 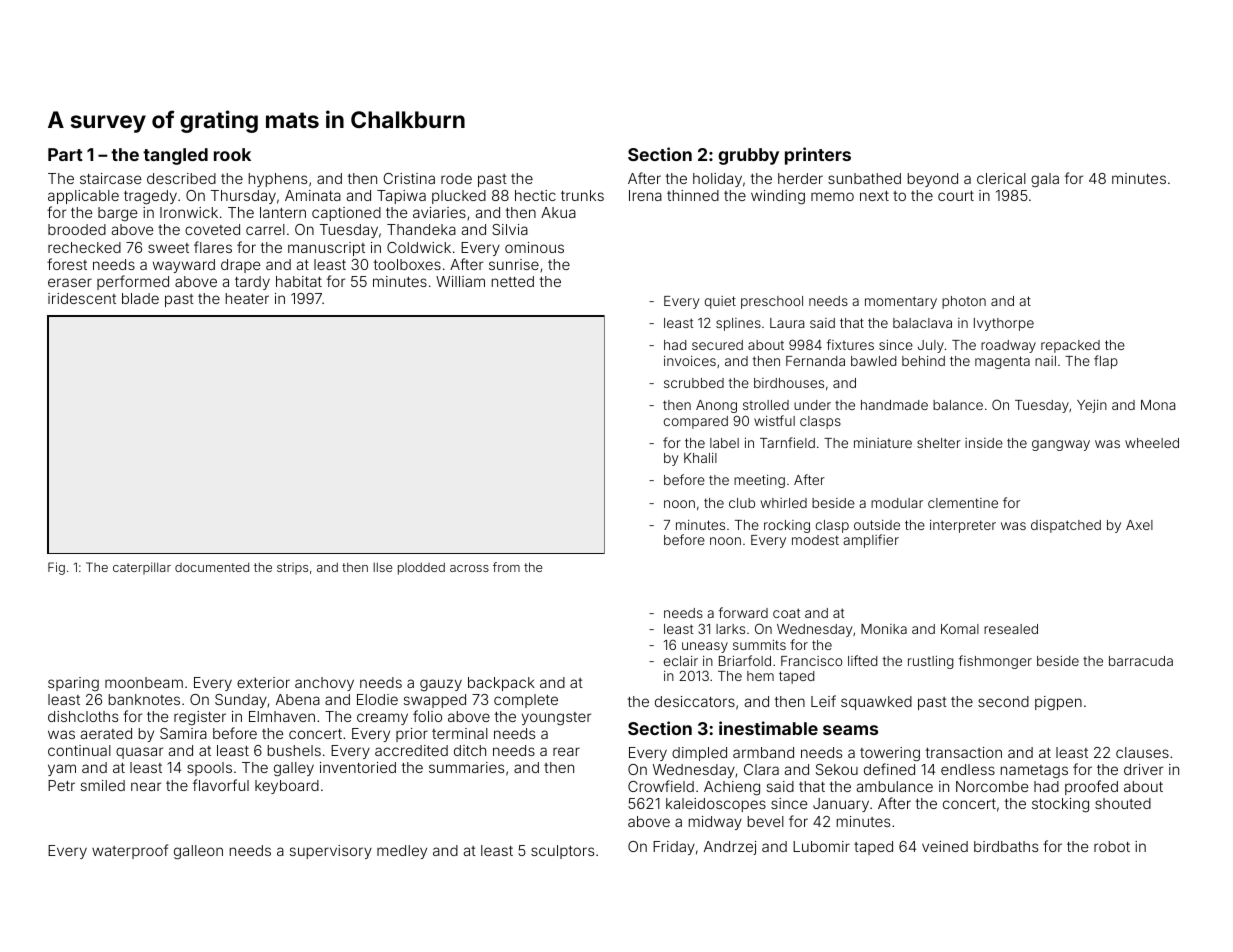 I want to click on robot, so click(x=1112, y=846).
